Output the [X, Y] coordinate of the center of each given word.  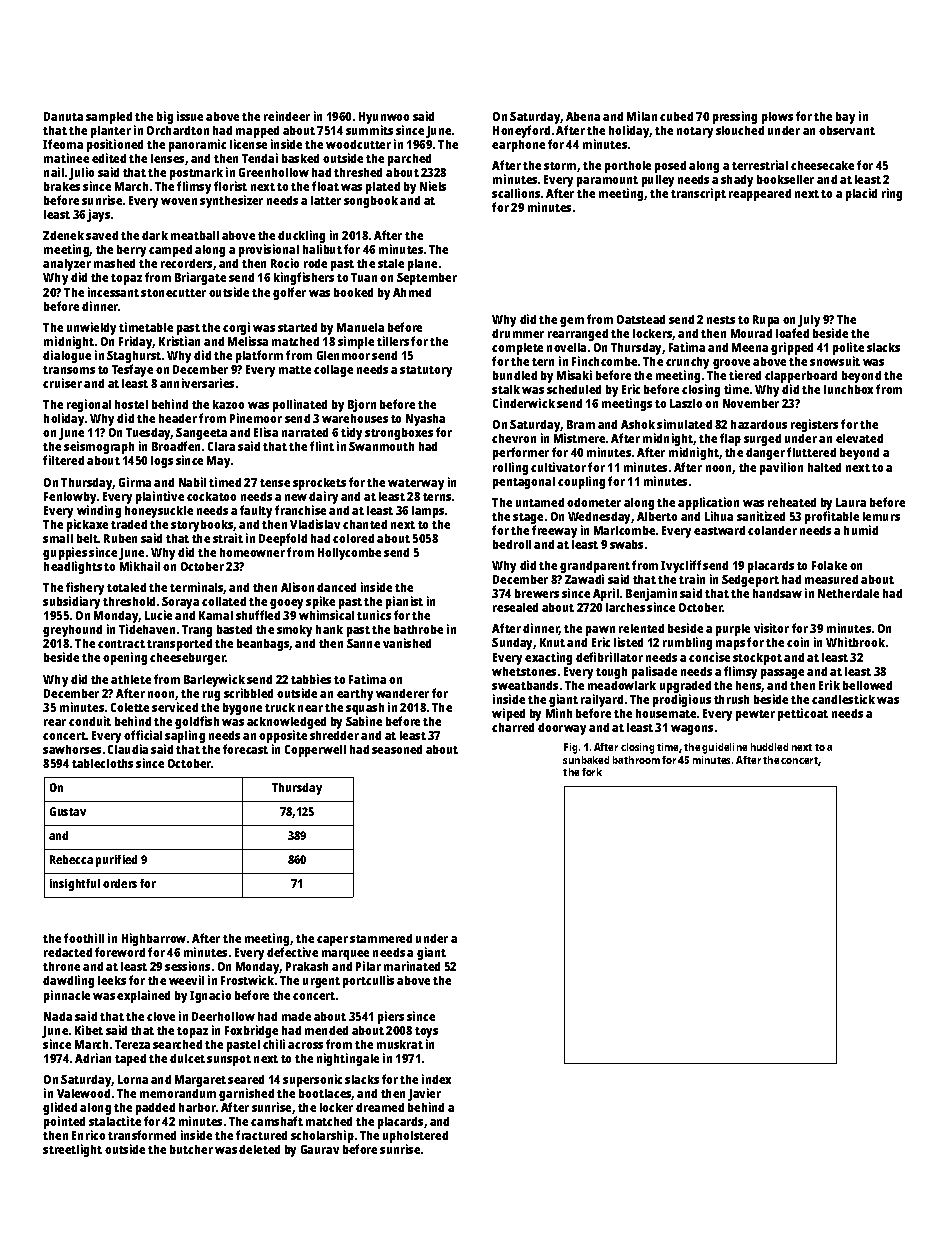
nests [721, 320]
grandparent [595, 567]
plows [777, 118]
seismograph [99, 447]
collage [333, 371]
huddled [769, 747]
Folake [829, 565]
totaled [126, 587]
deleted [259, 1149]
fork [592, 772]
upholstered [415, 1137]
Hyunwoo [384, 118]
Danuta [63, 116]
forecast [245, 749]
